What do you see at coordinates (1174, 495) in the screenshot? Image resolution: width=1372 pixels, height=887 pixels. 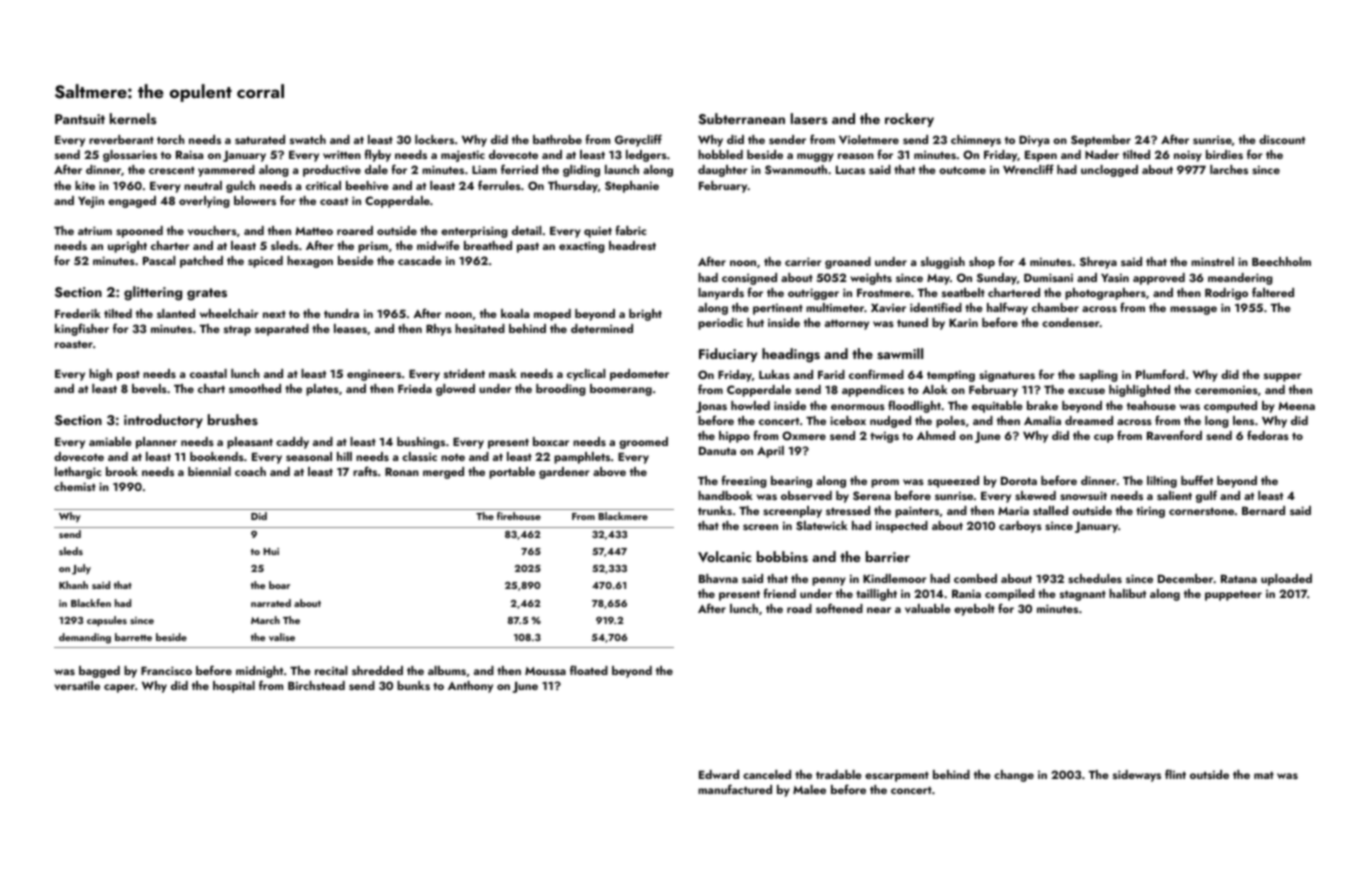 I see `salient` at bounding box center [1174, 495].
